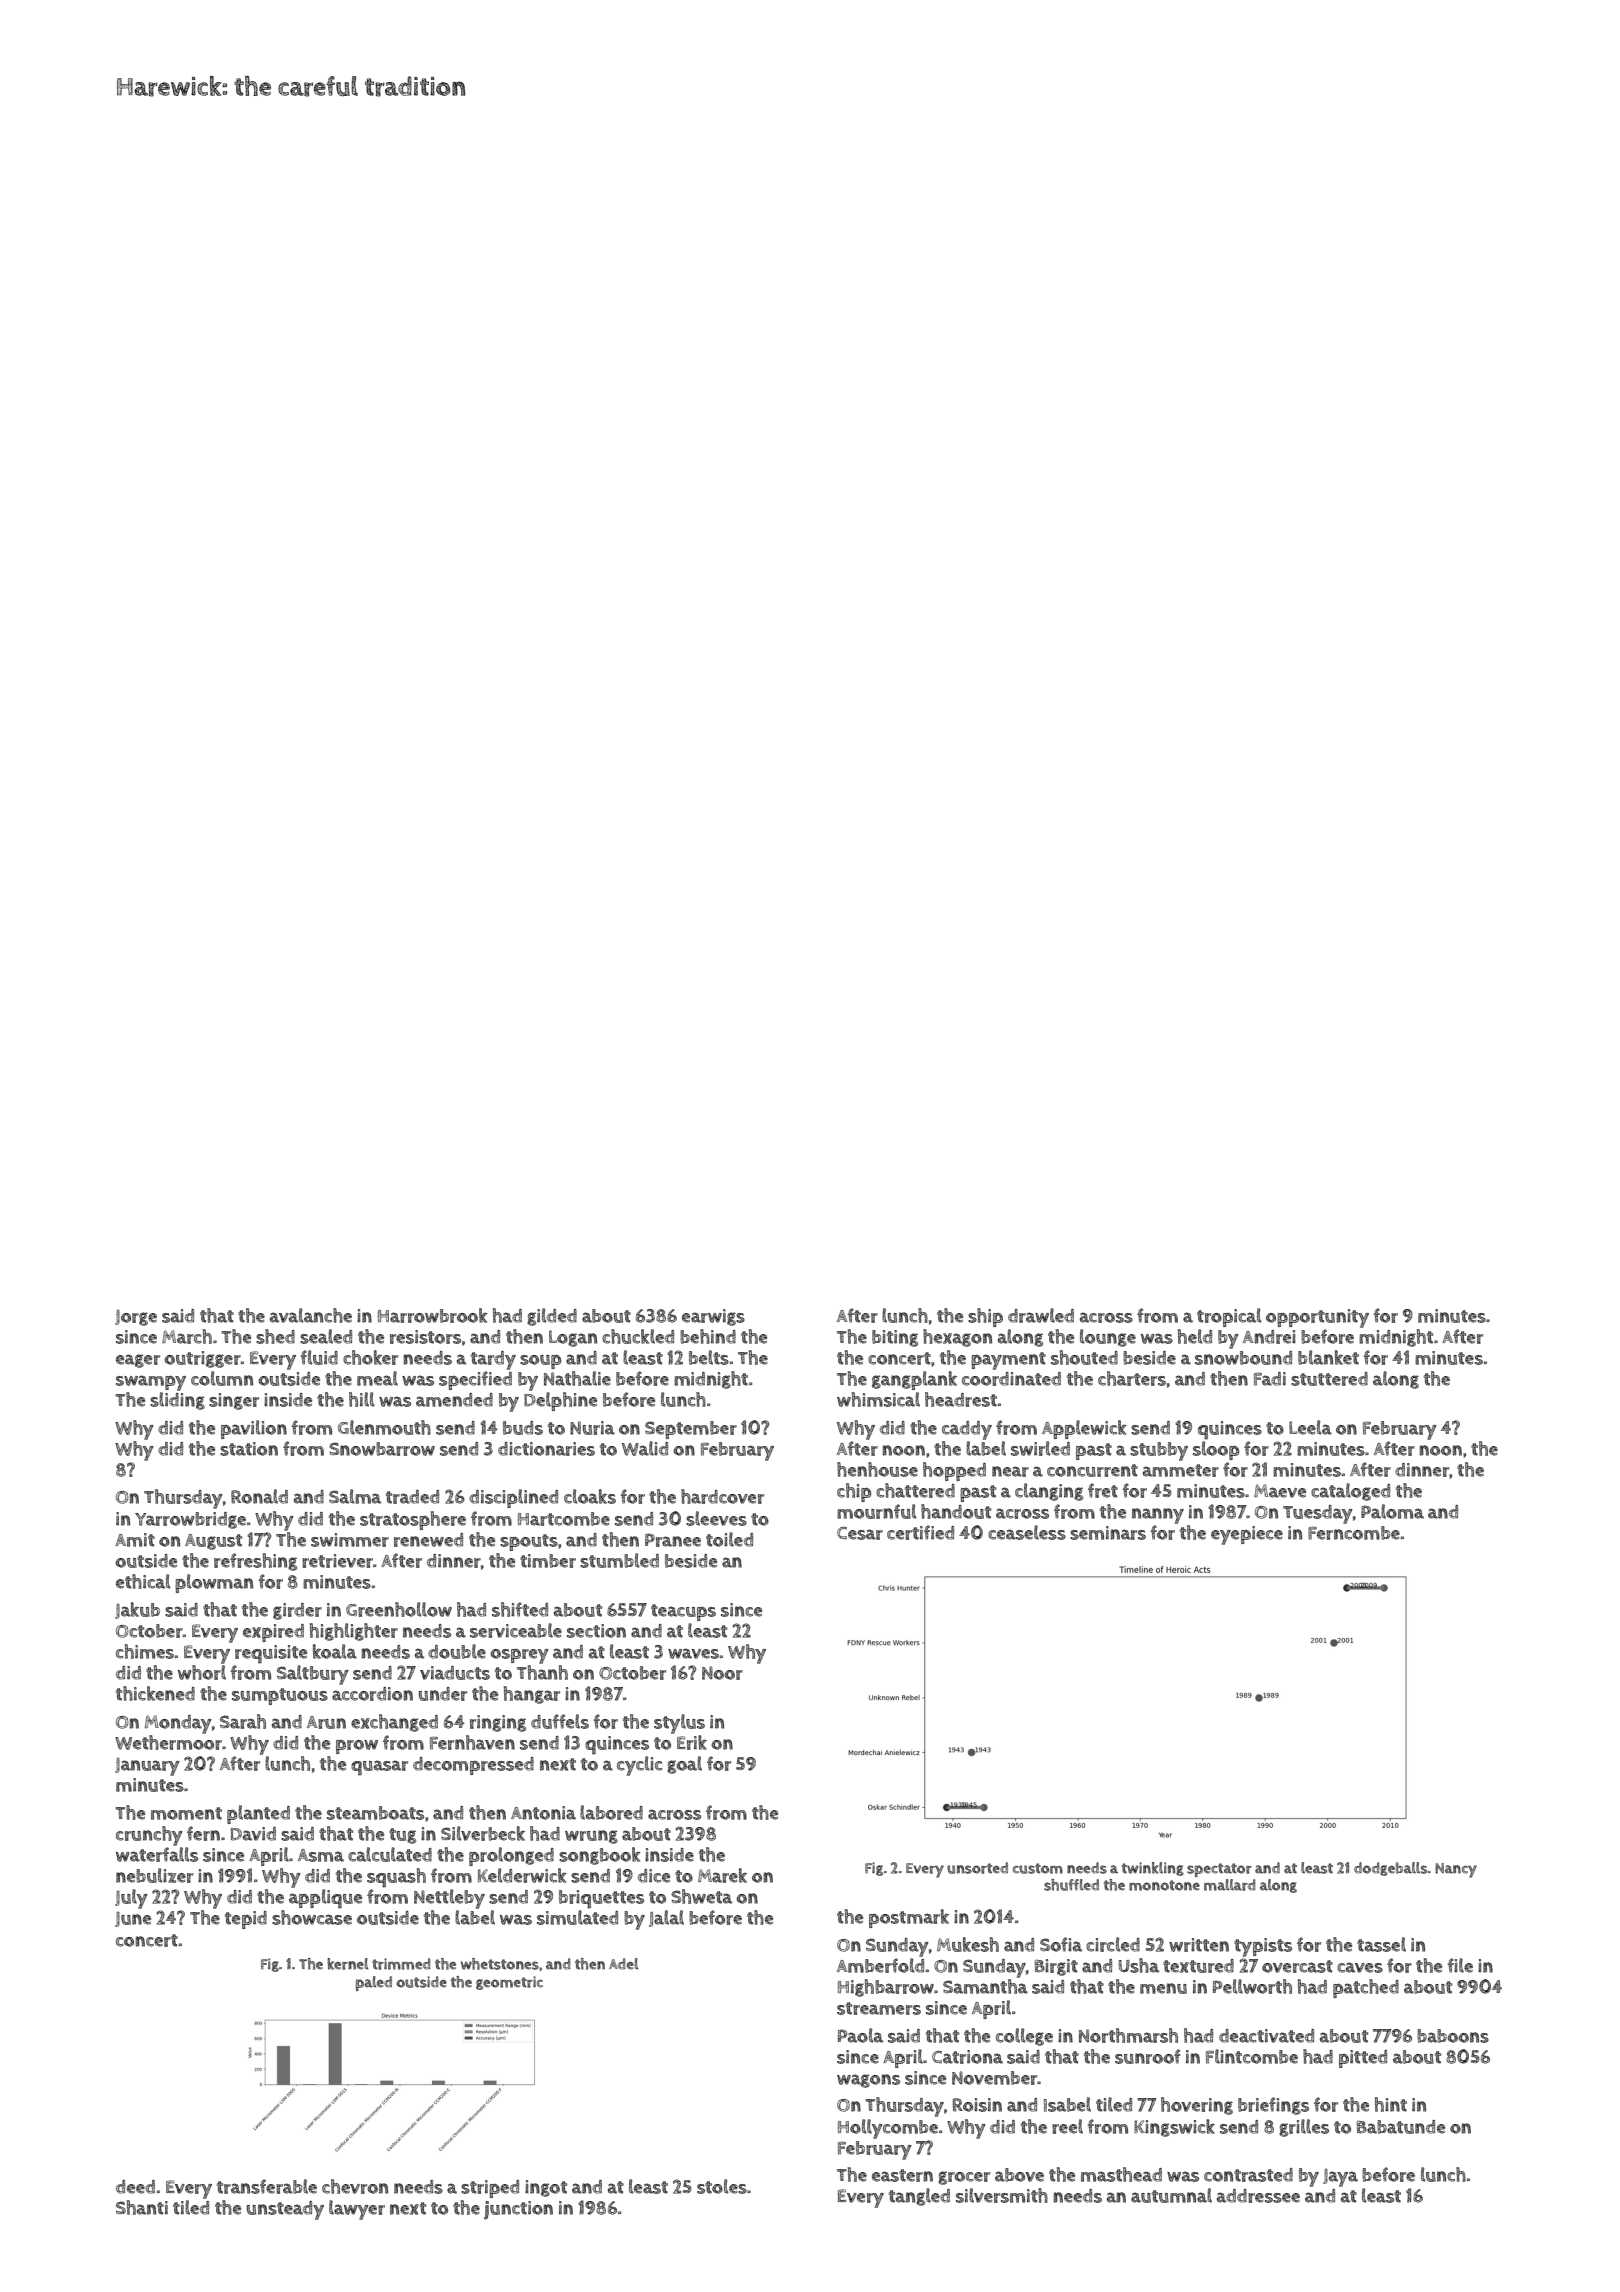 This page has height=2292, width=1620. Describe the element at coordinates (1258, 2196) in the page. I see `addressee` at that location.
